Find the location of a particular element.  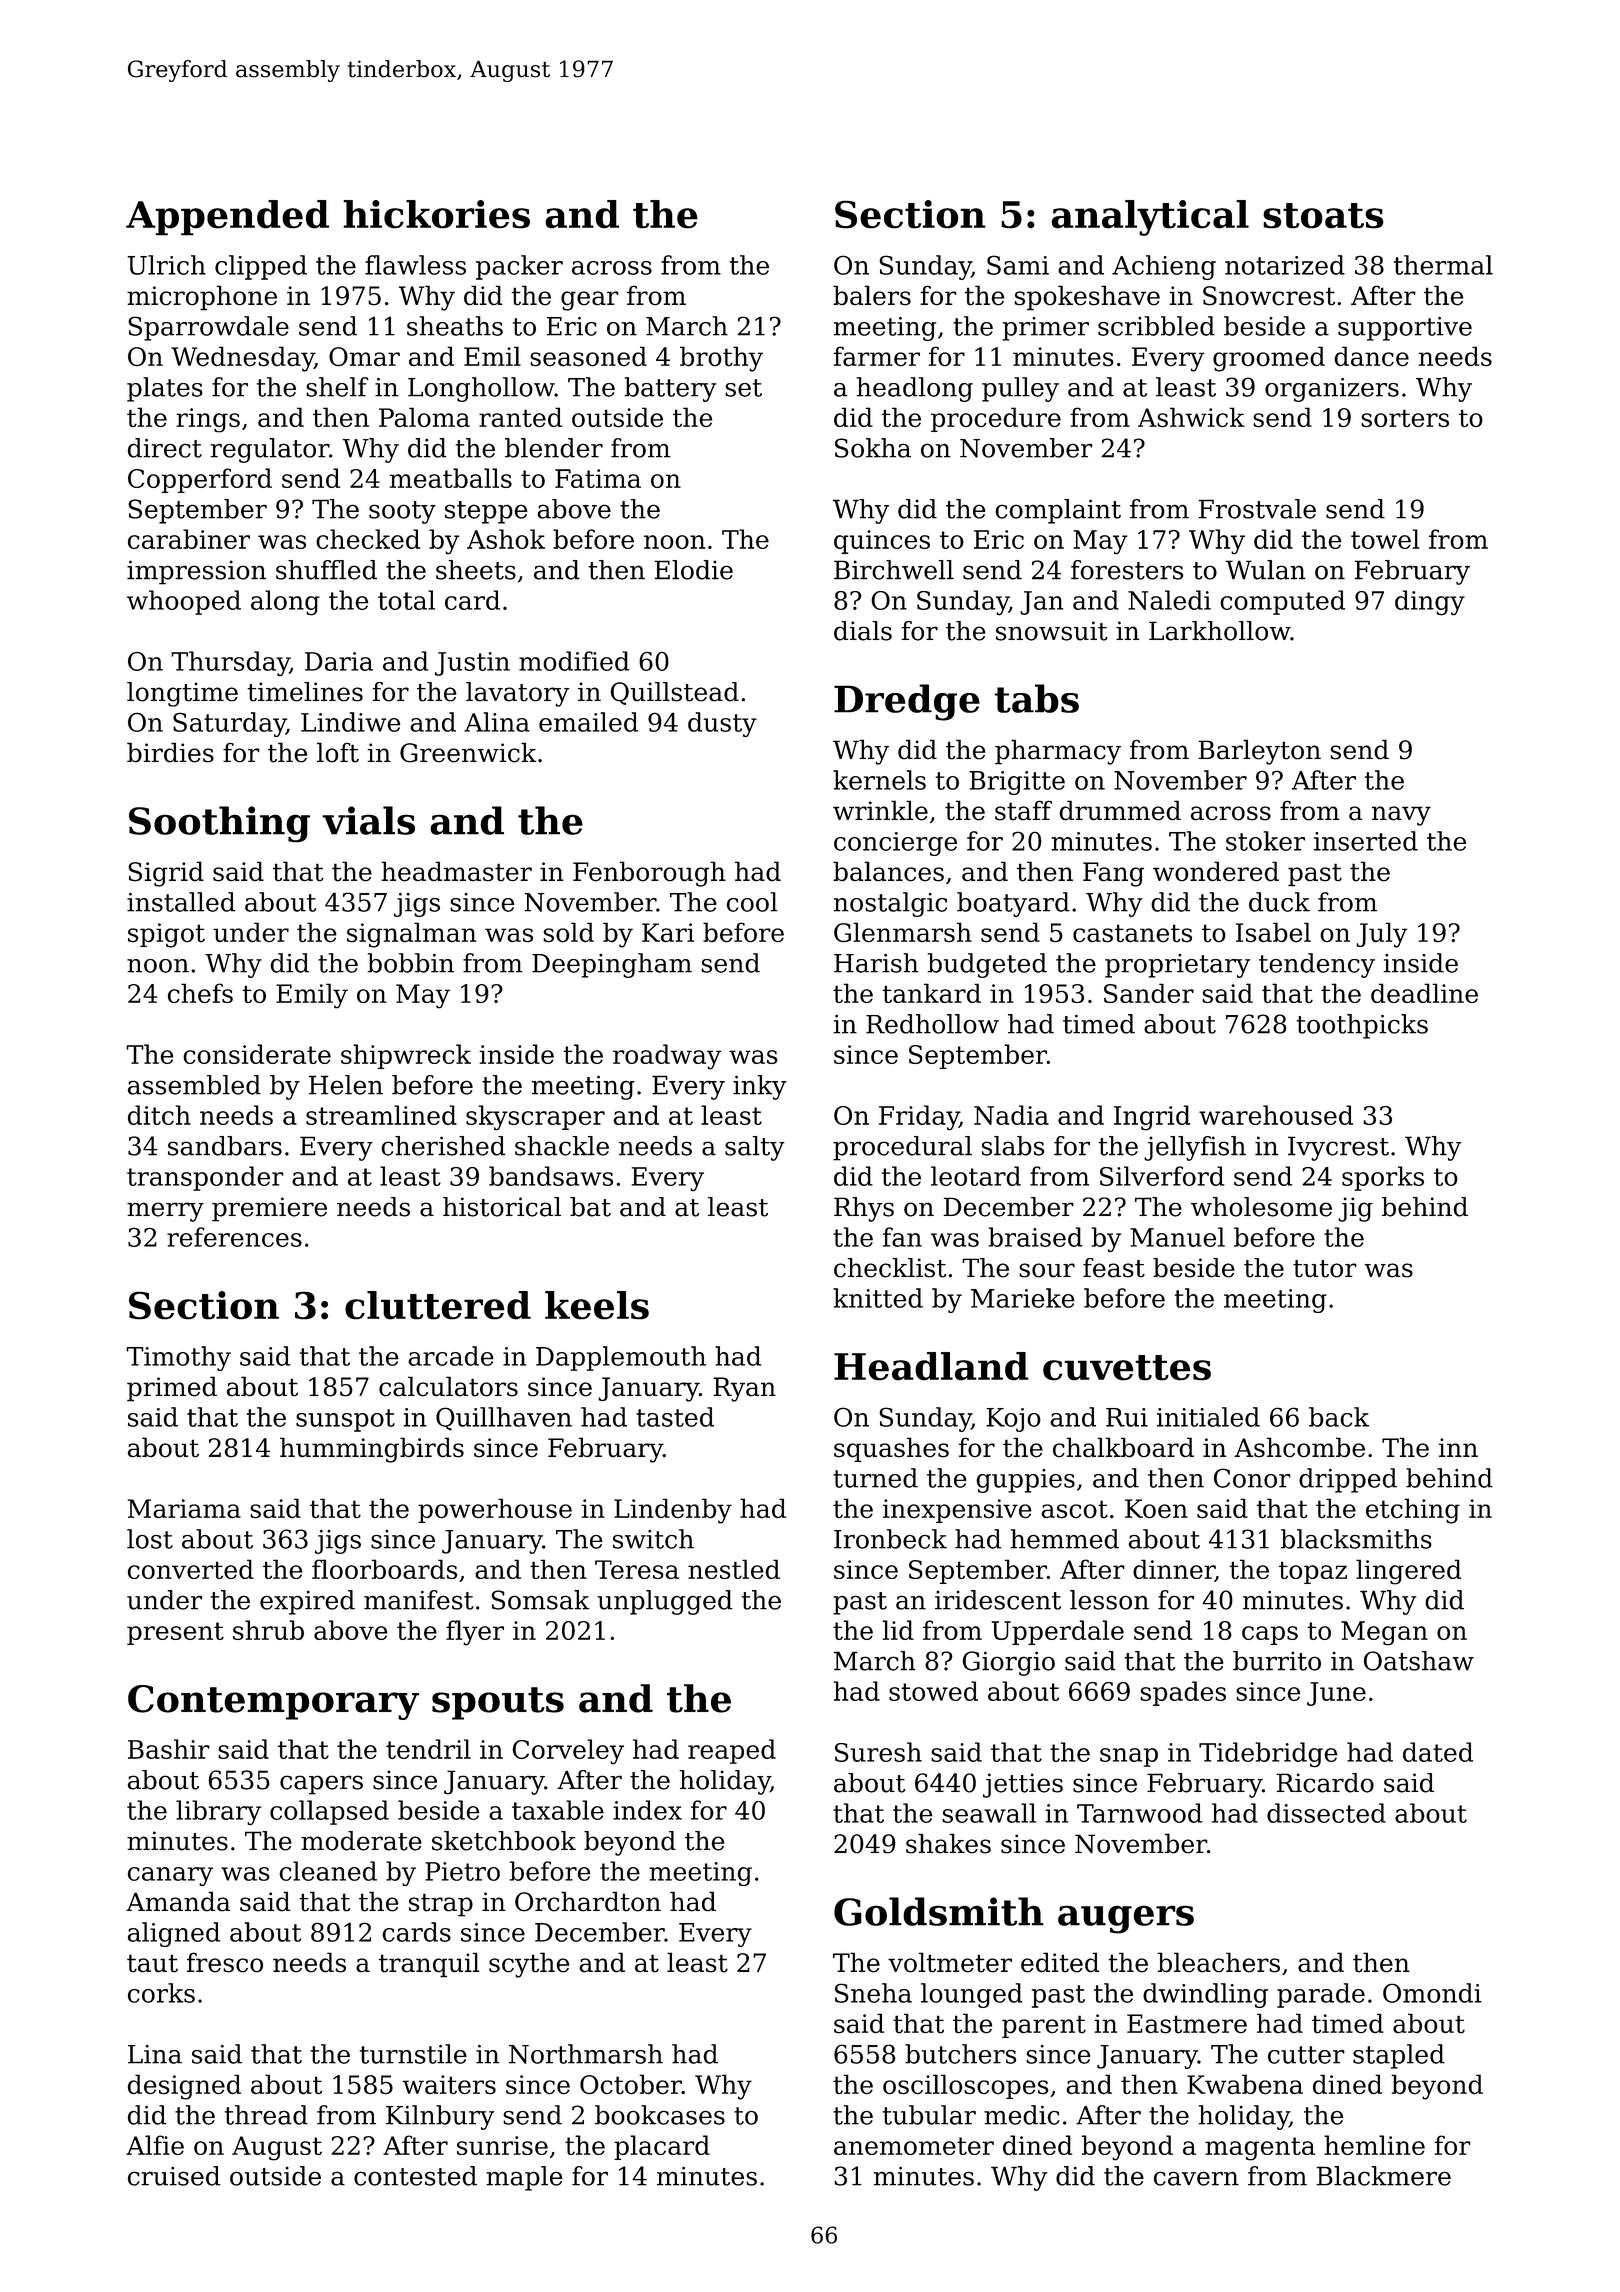

sandbars is located at coordinates (225, 1146).
